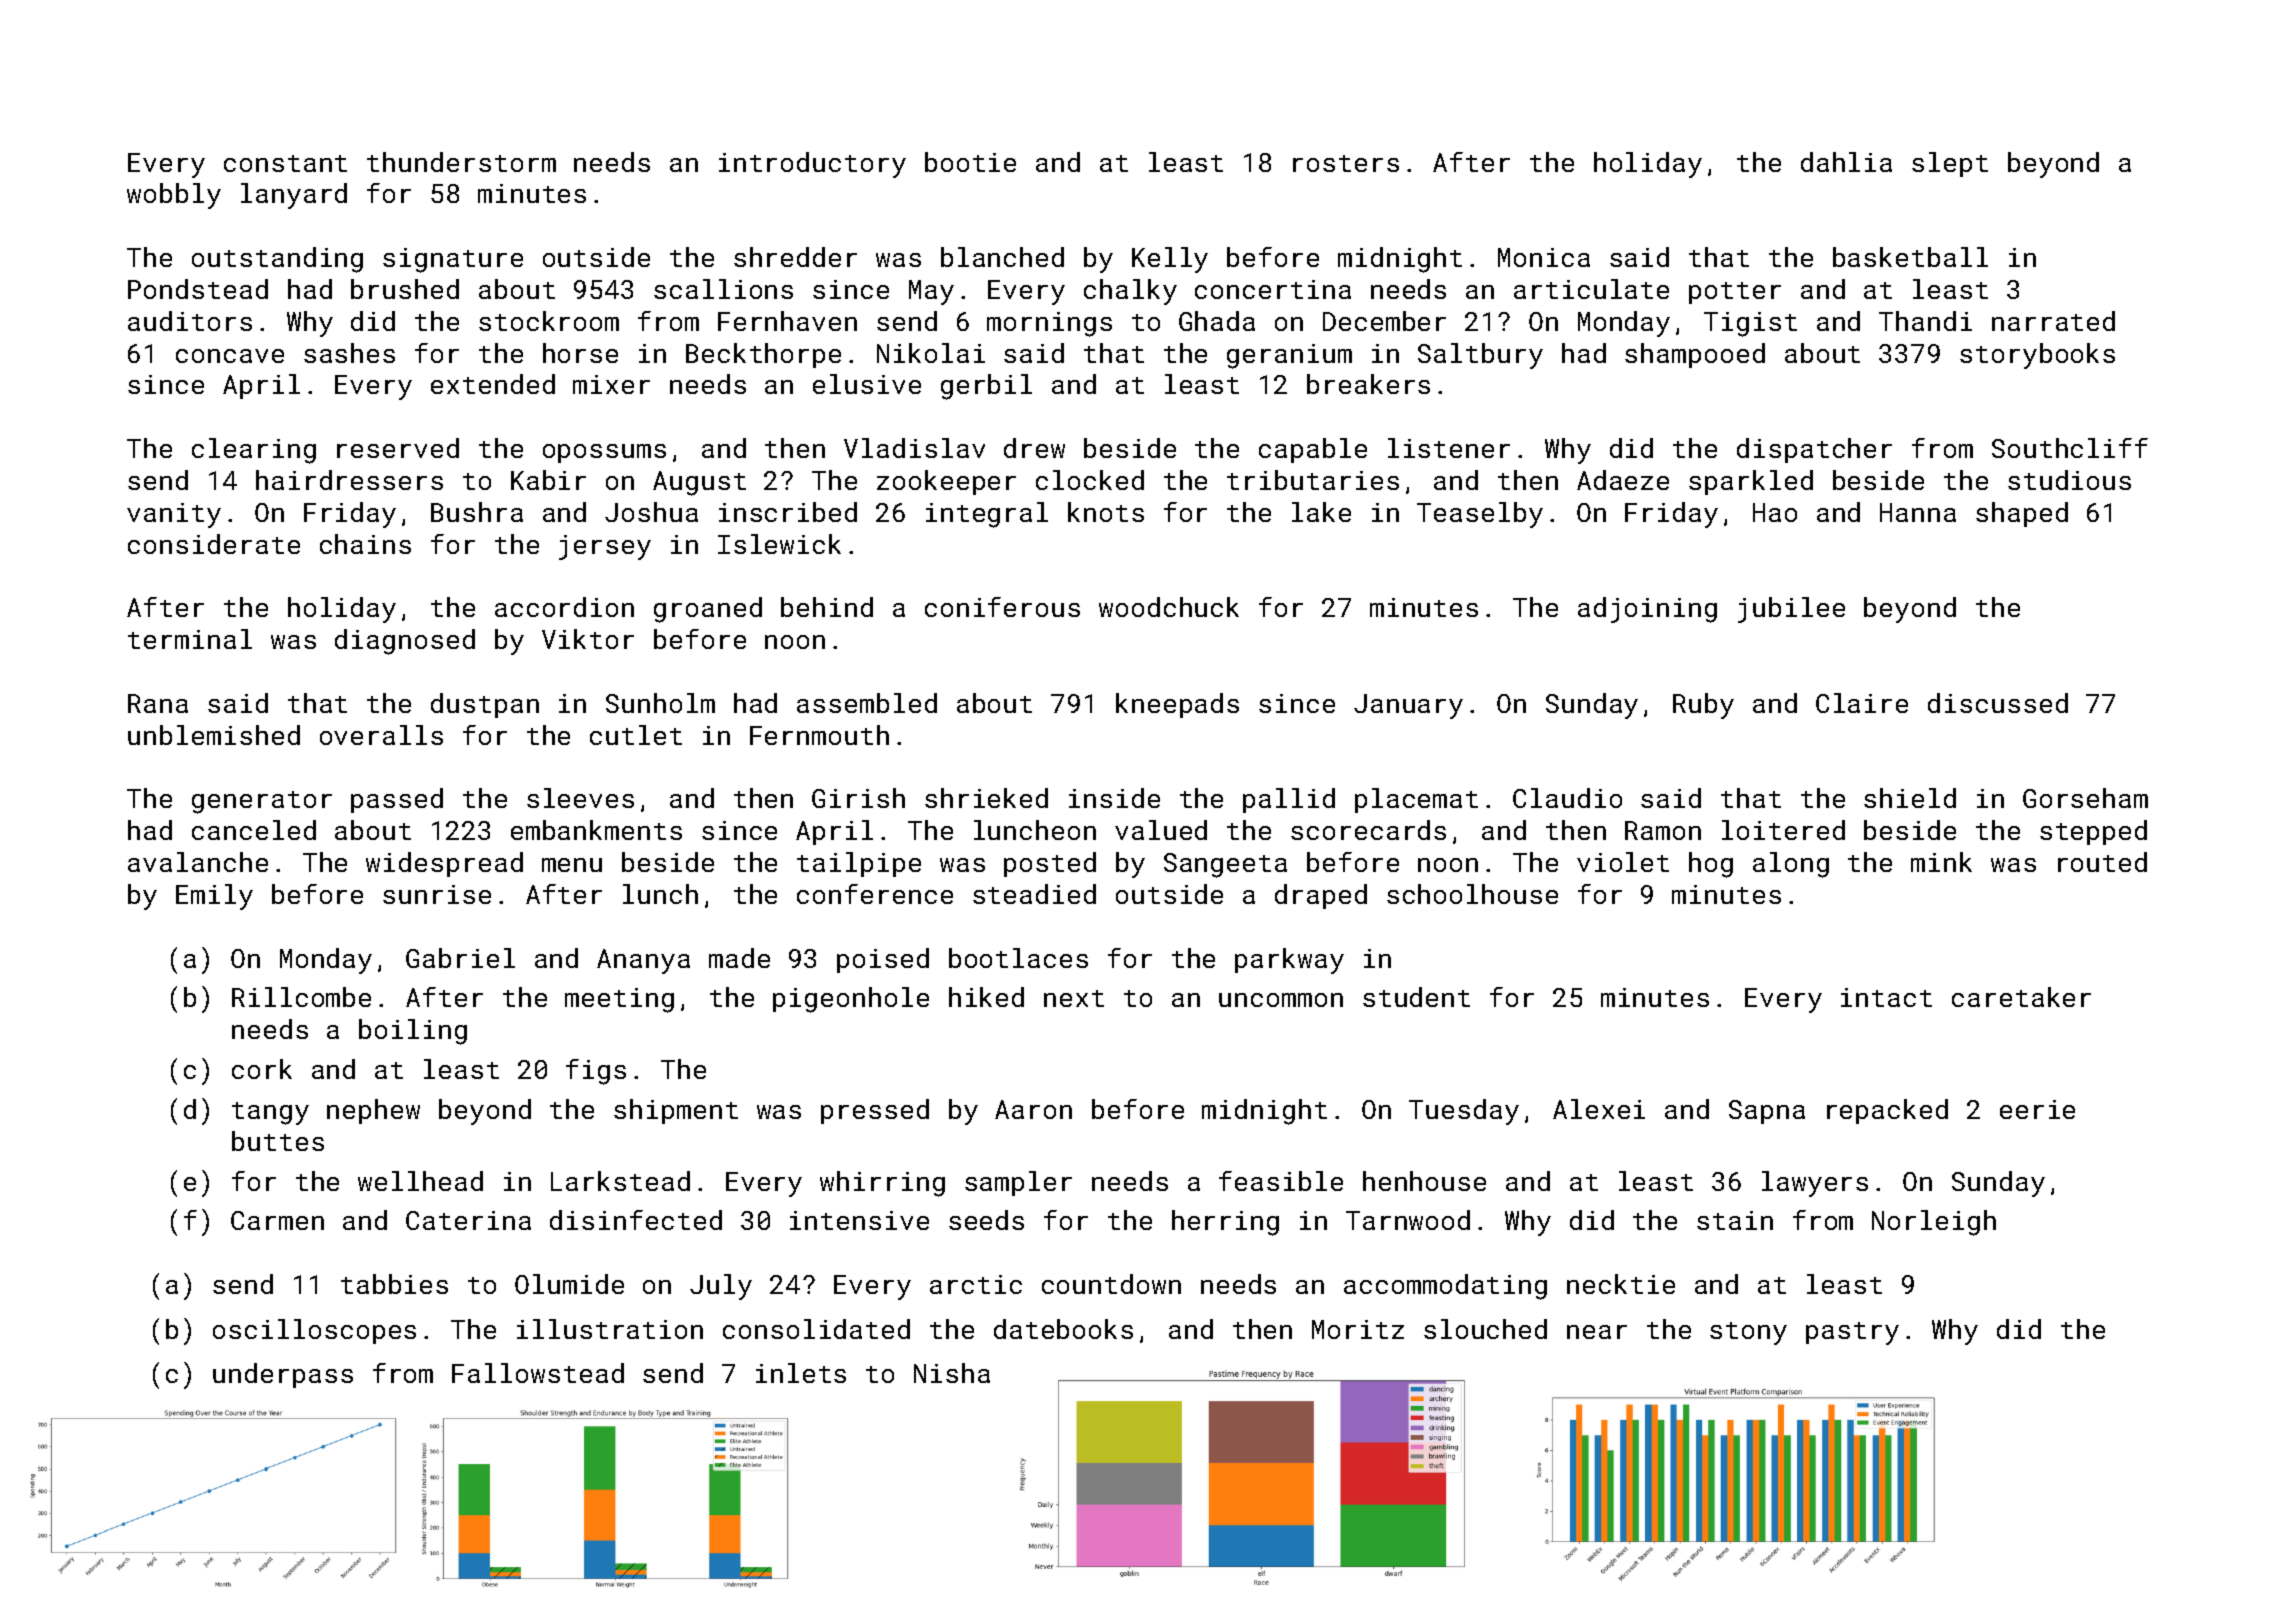  I want to click on Tigist, so click(1750, 324).
